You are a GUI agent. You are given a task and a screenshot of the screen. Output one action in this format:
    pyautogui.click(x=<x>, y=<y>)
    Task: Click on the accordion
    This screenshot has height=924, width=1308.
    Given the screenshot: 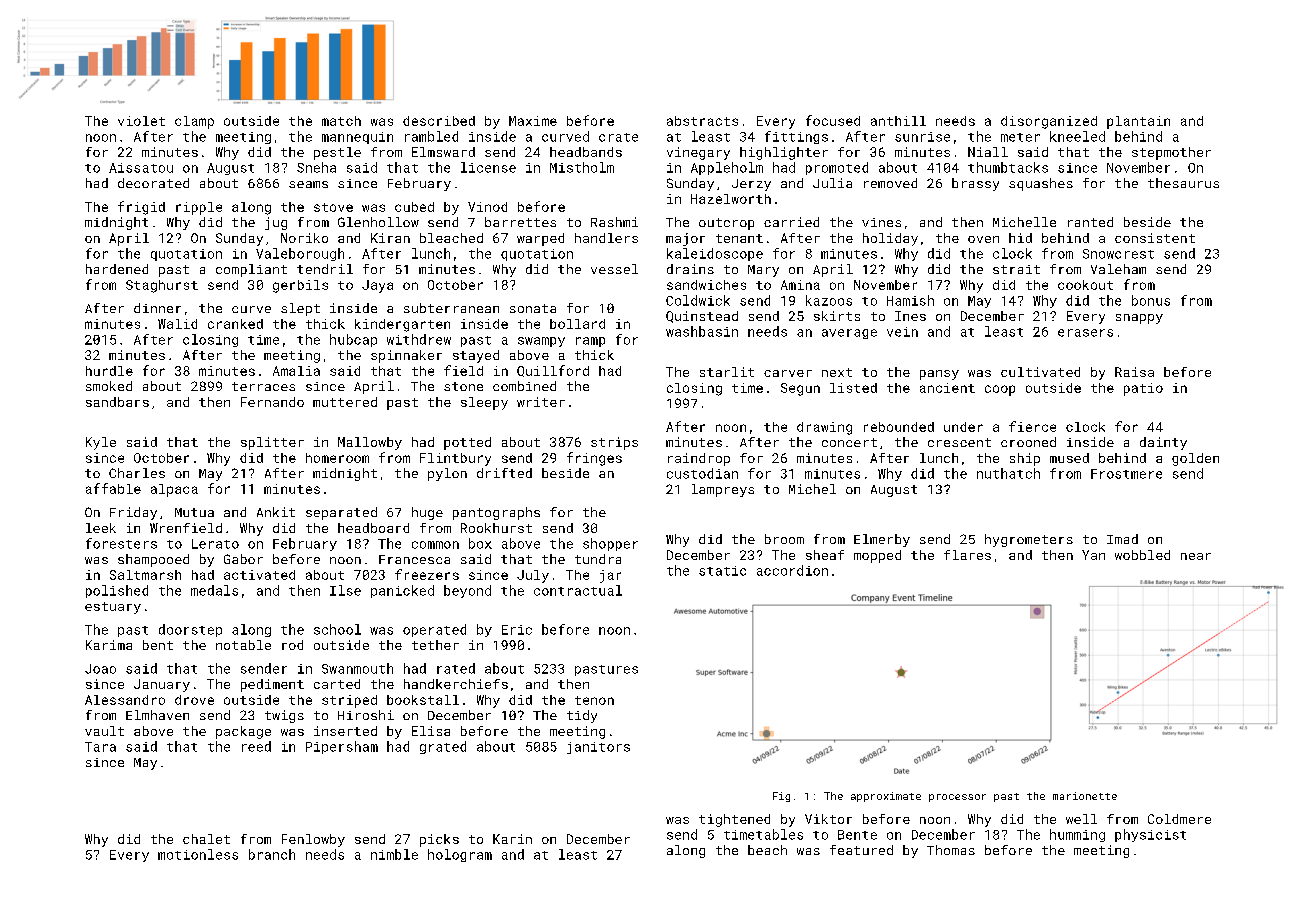 What is the action you would take?
    pyautogui.click(x=792, y=570)
